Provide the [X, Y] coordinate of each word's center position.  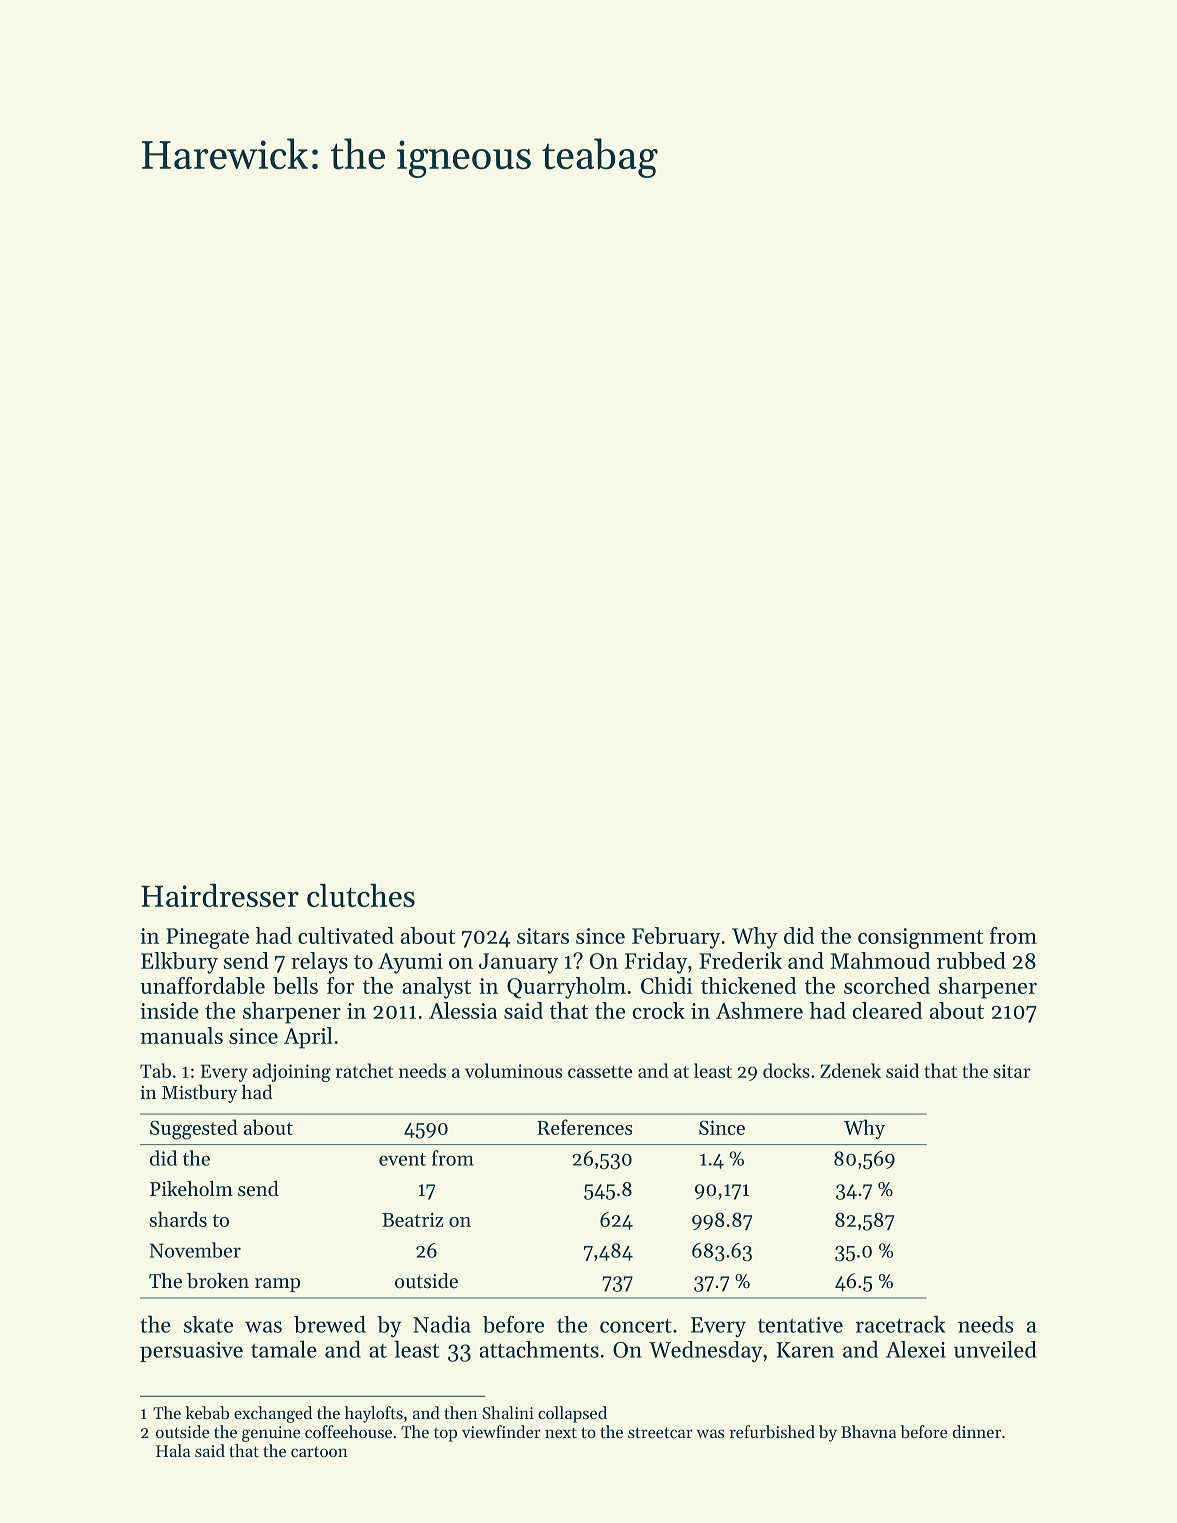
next [561, 1432]
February [676, 938]
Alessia [463, 1010]
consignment [920, 938]
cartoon [319, 1451]
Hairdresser [220, 895]
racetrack [900, 1324]
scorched [887, 985]
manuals [181, 1035]
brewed [330, 1324]
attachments [539, 1349]
